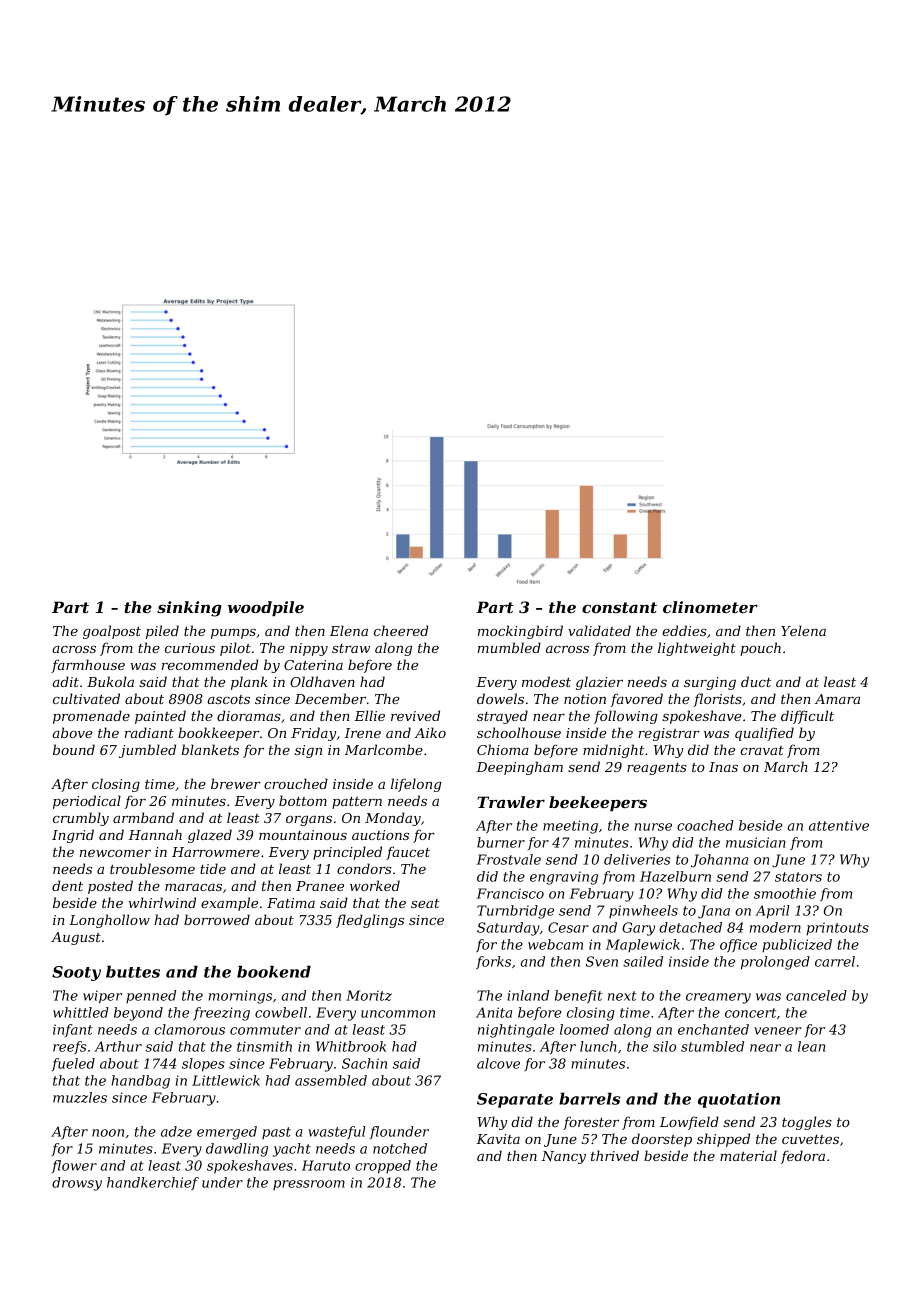 This document has height=1308, width=924. Describe the element at coordinates (803, 1157) in the document. I see `fedora` at that location.
